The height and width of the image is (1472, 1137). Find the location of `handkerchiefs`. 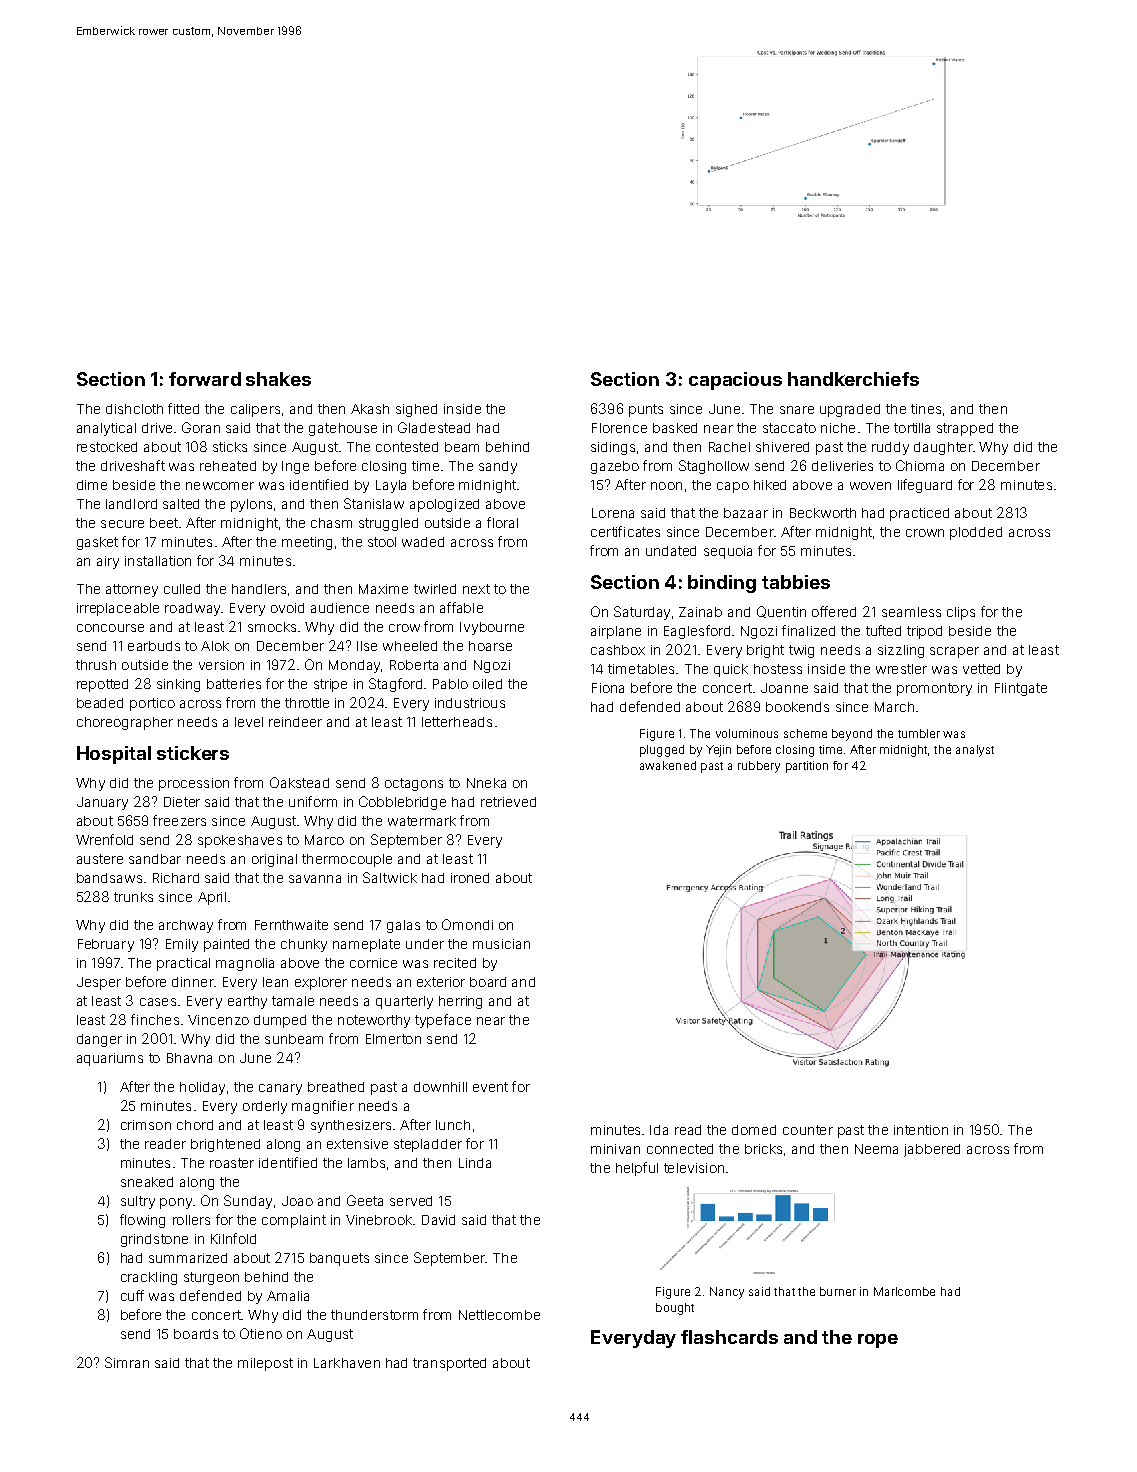

handkerchiefs is located at coordinates (853, 379).
